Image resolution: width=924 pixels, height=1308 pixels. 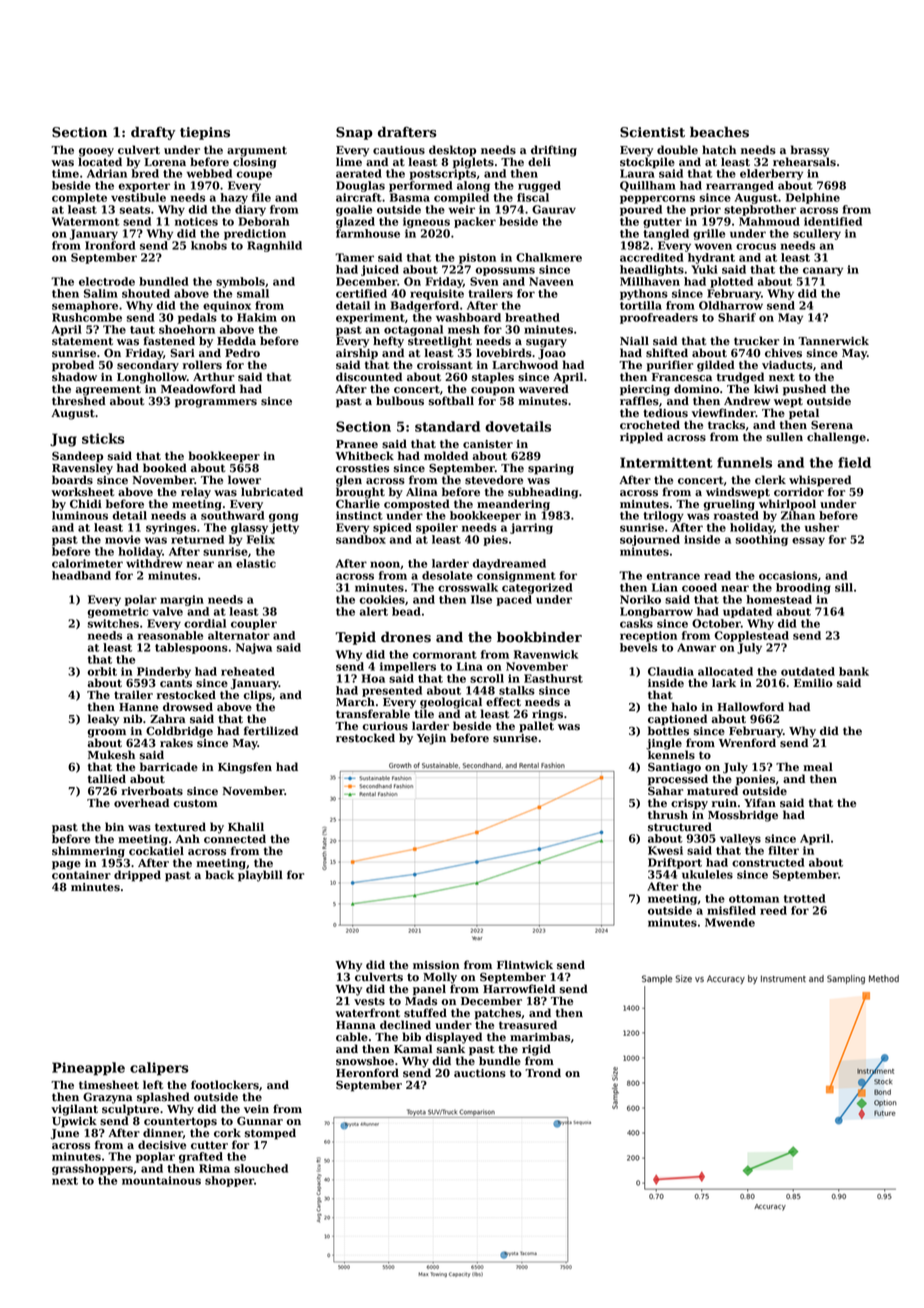 I want to click on identified, so click(x=833, y=221).
